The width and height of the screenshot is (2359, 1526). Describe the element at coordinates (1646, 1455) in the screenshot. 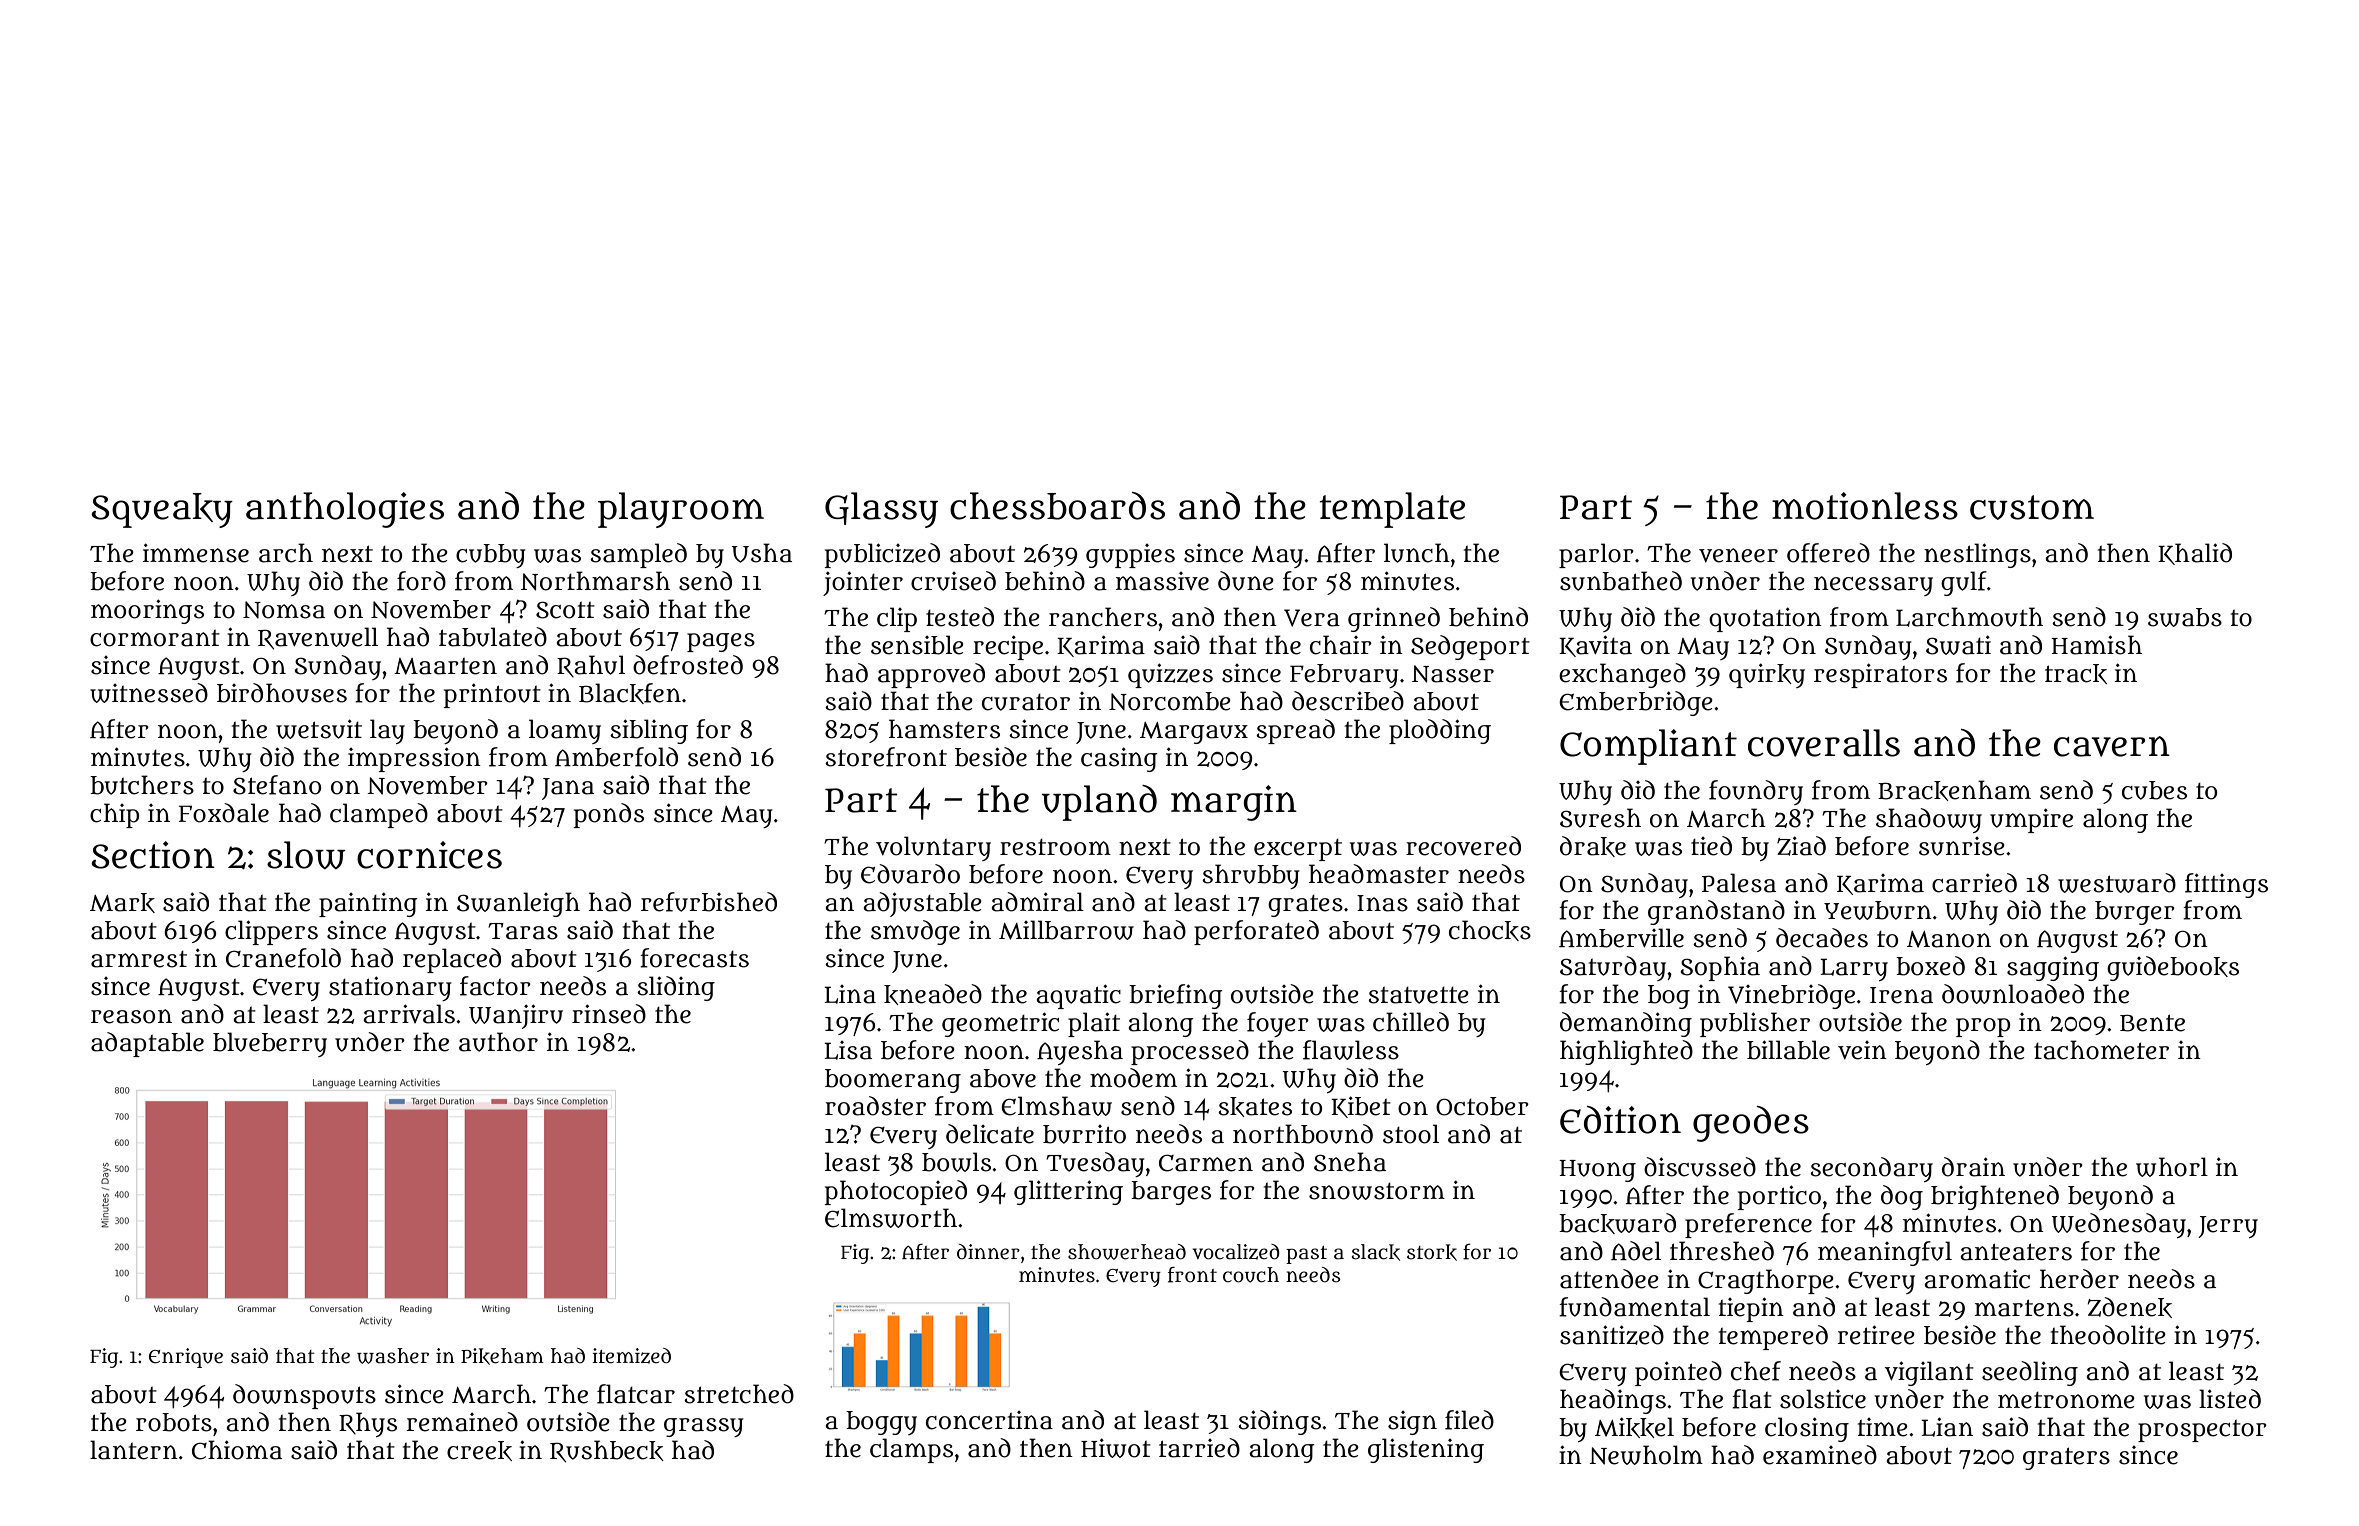

I see `Newholm` at that location.
